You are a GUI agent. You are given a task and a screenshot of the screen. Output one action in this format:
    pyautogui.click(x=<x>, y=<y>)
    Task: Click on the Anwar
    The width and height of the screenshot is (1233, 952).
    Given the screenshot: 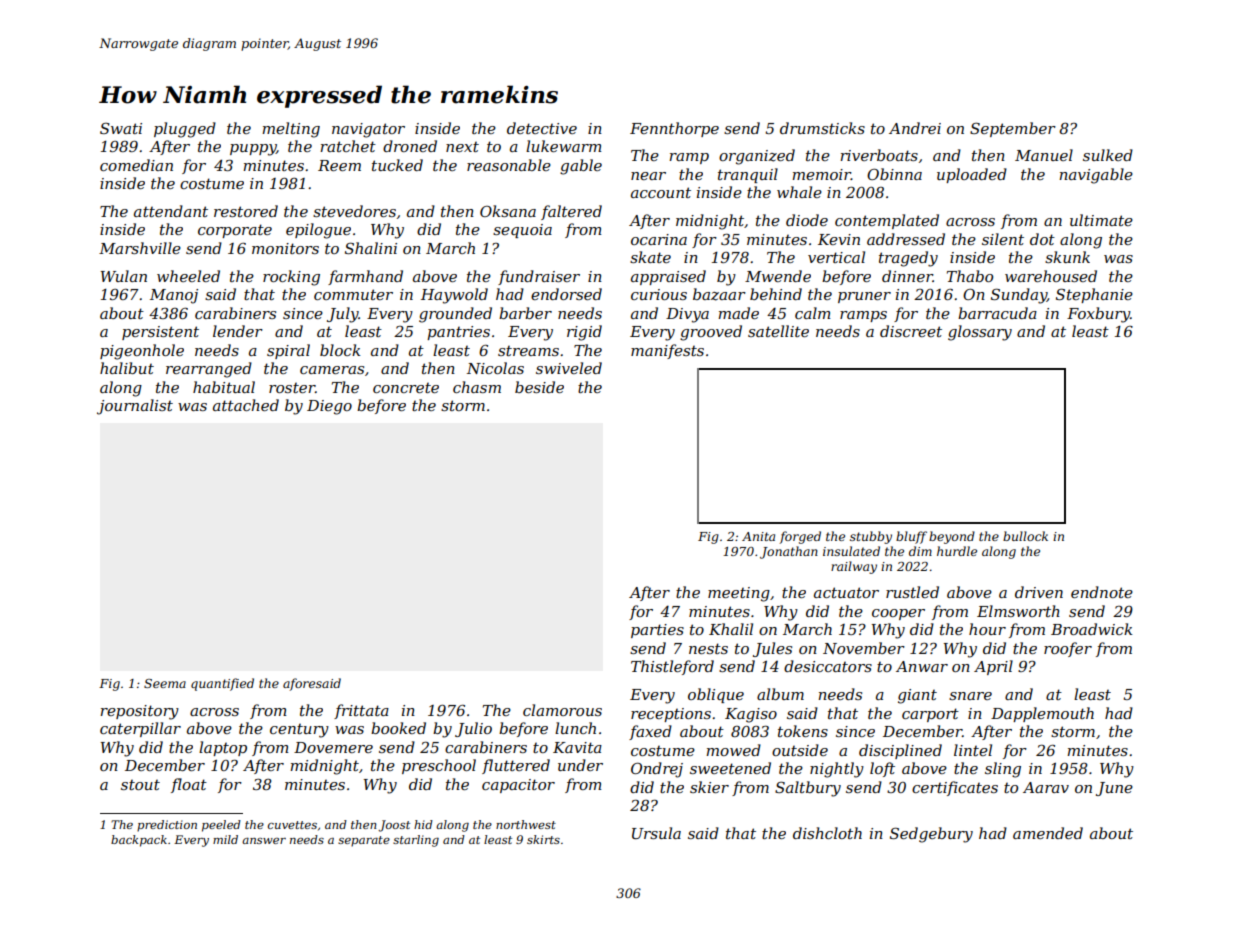 What is the action you would take?
    pyautogui.click(x=922, y=666)
